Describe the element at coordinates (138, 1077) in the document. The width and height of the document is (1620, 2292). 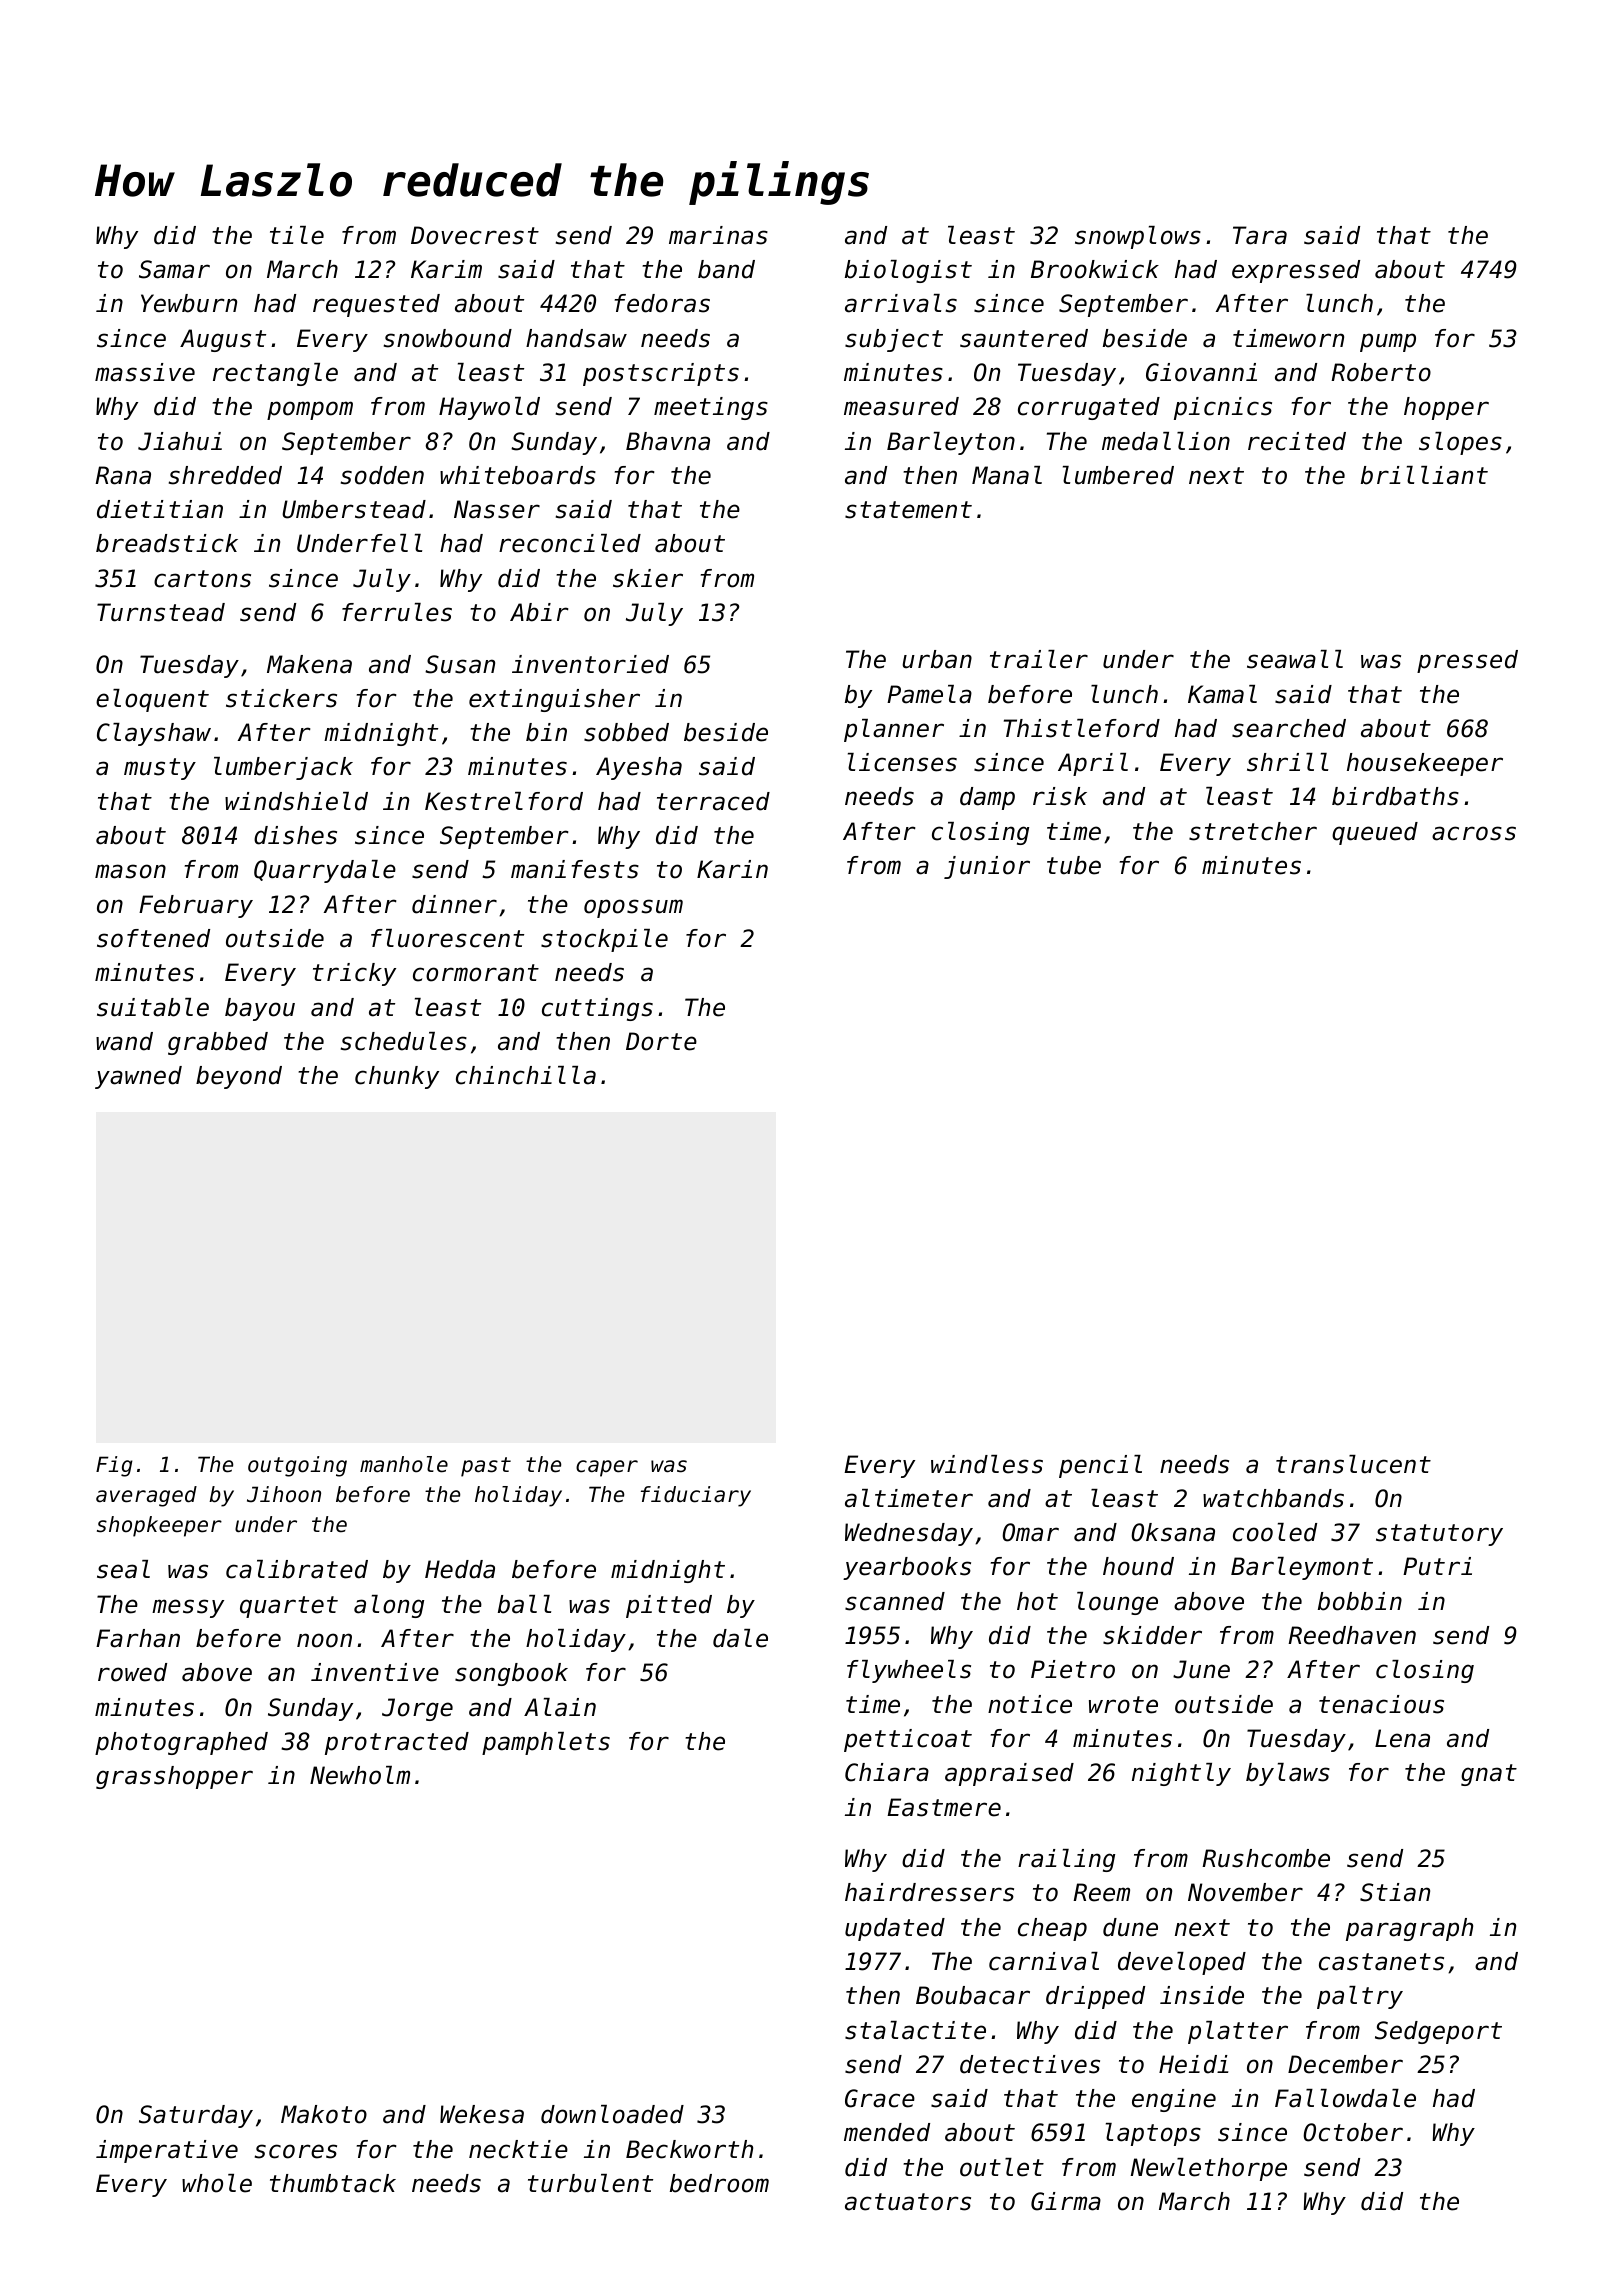
I see `yawned` at that location.
